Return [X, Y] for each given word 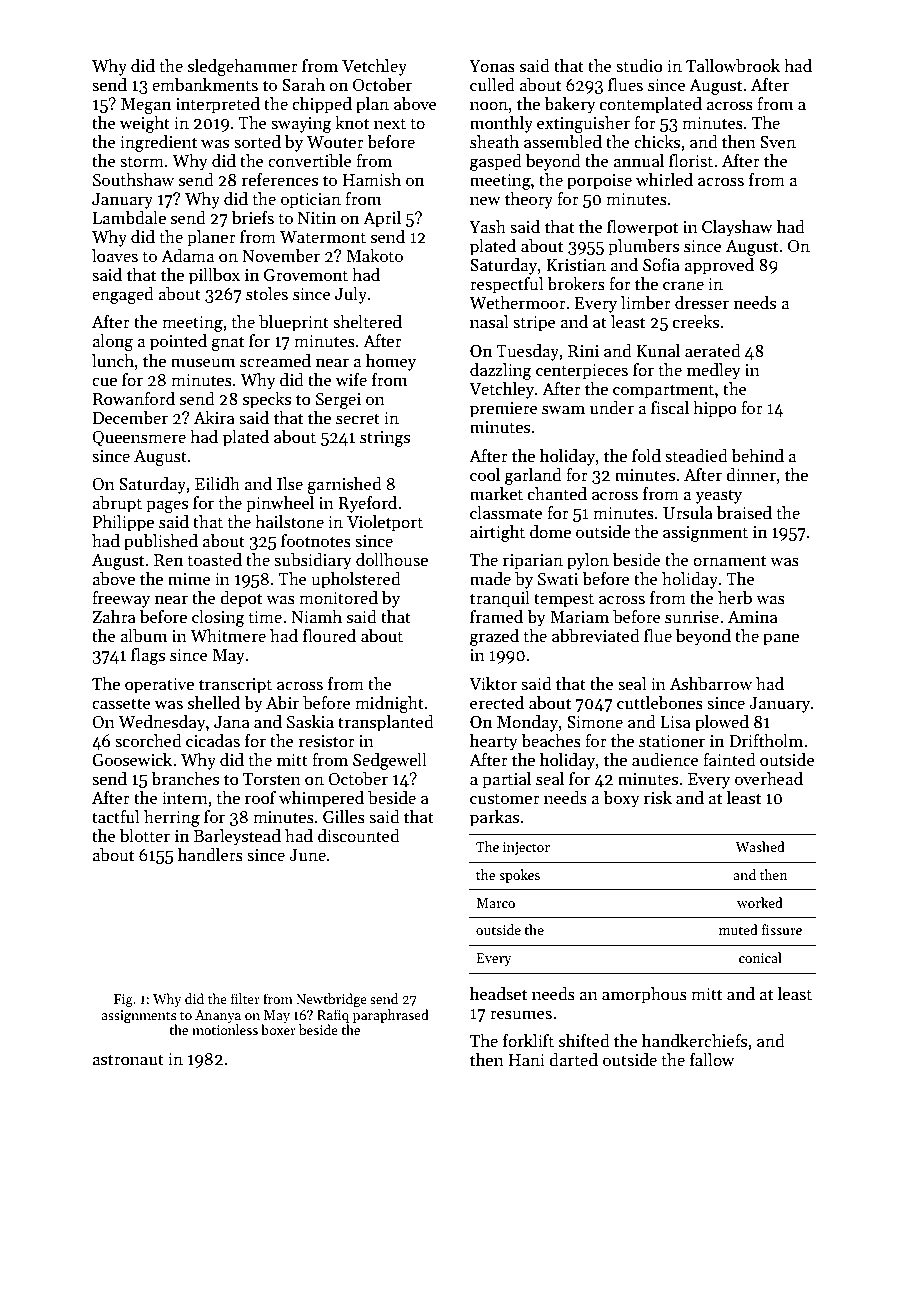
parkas [494, 818]
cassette [121, 704]
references [280, 180]
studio [639, 66]
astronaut [128, 1060]
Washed [760, 846]
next [390, 123]
